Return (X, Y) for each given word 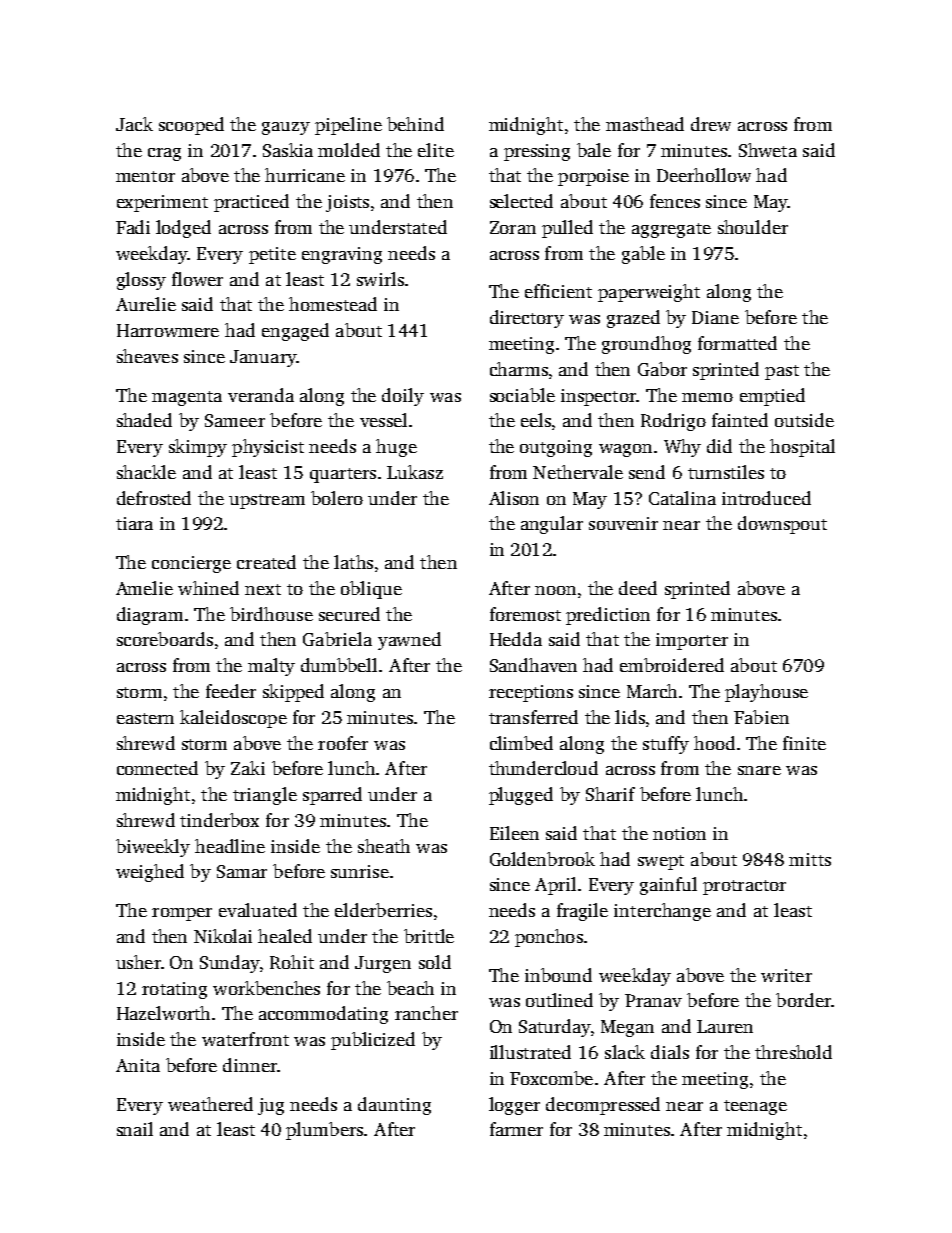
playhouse (766, 693)
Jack (134, 124)
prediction (608, 616)
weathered (210, 1104)
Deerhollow (704, 175)
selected (521, 201)
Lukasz (415, 472)
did (719, 446)
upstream (267, 501)
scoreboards (165, 639)
